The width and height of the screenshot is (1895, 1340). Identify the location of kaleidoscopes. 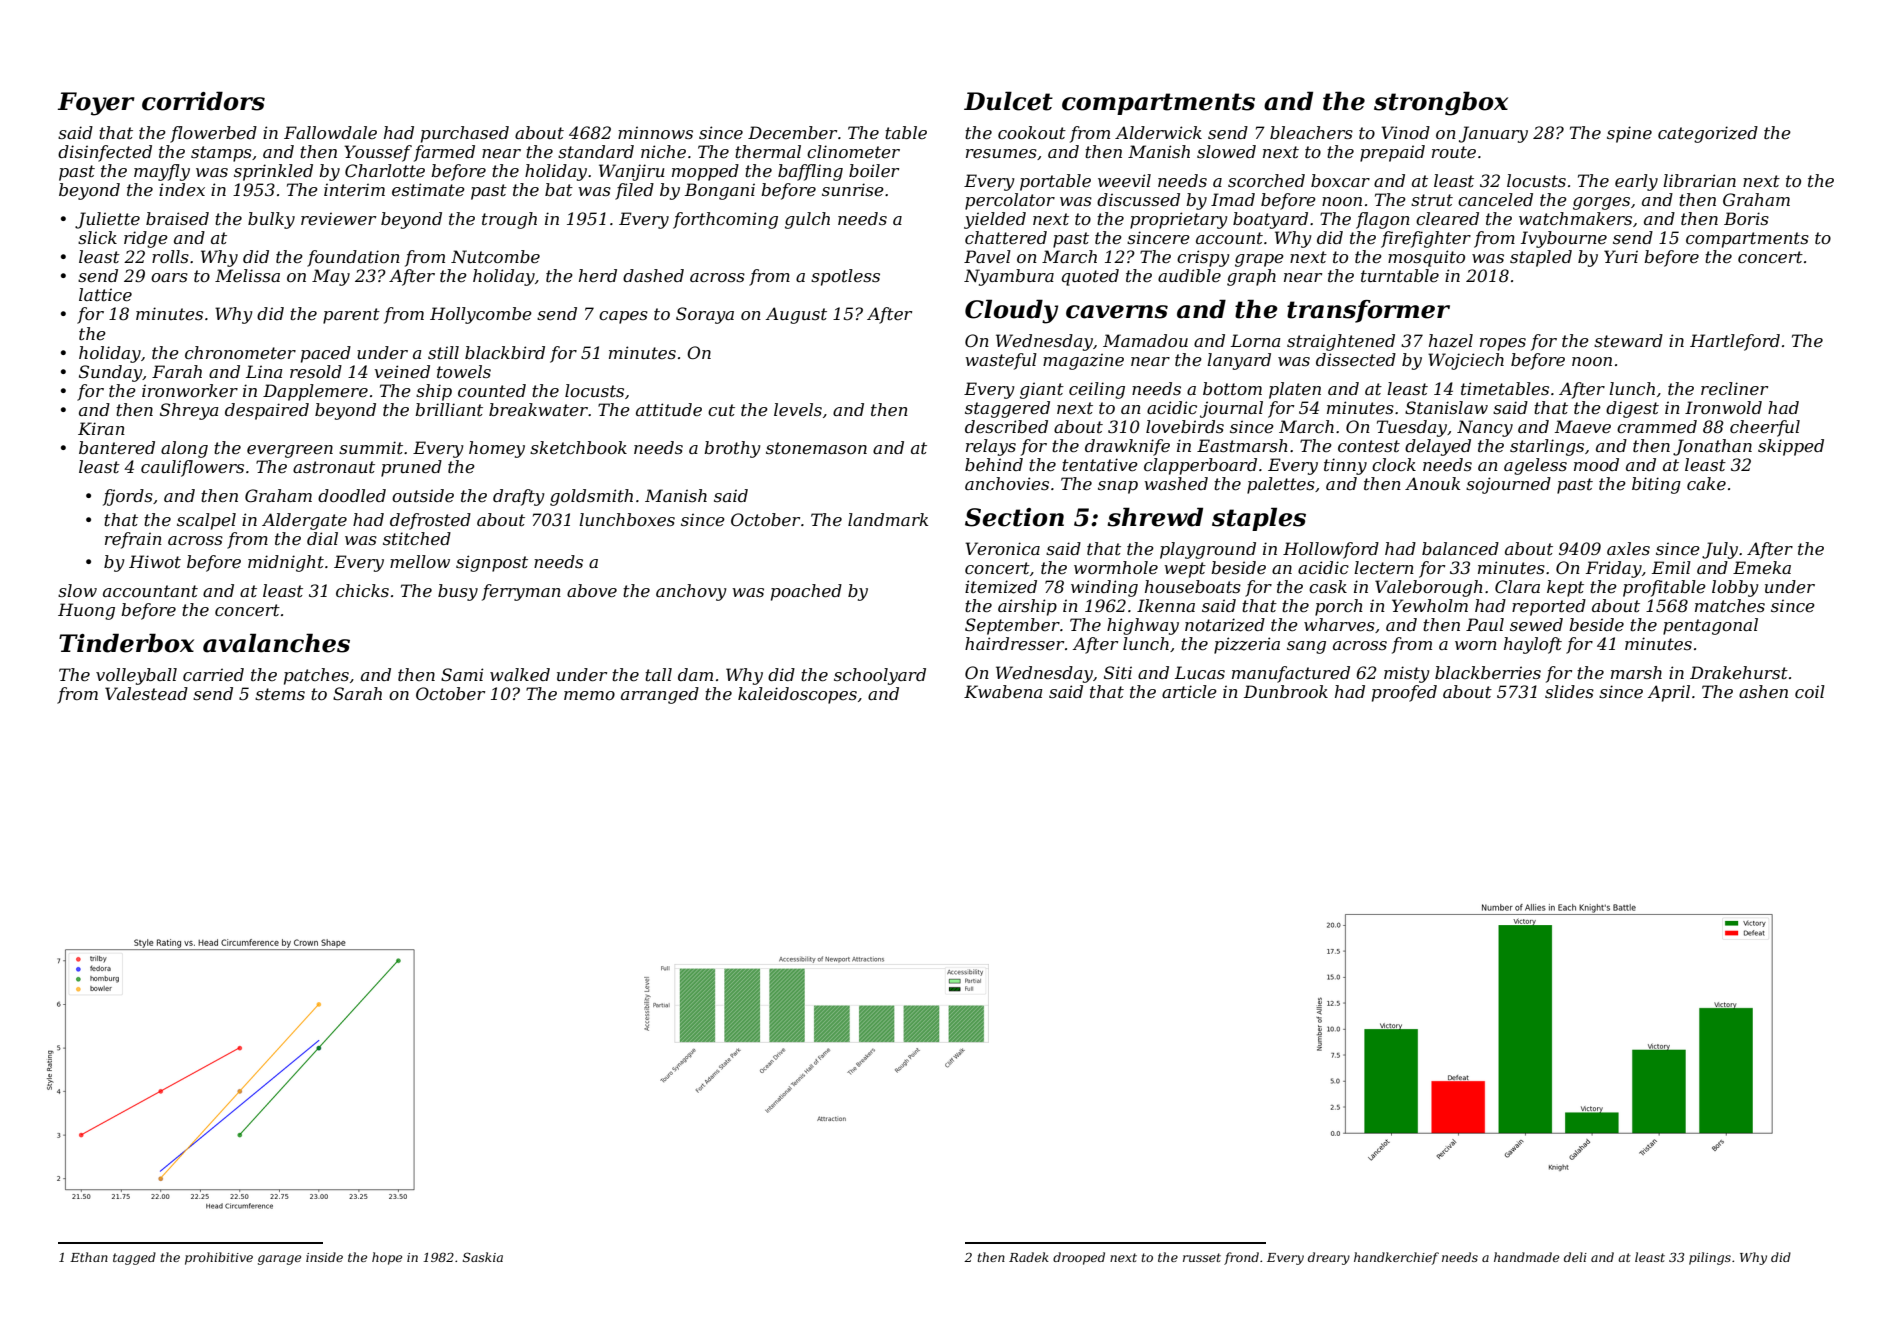
(797, 695).
